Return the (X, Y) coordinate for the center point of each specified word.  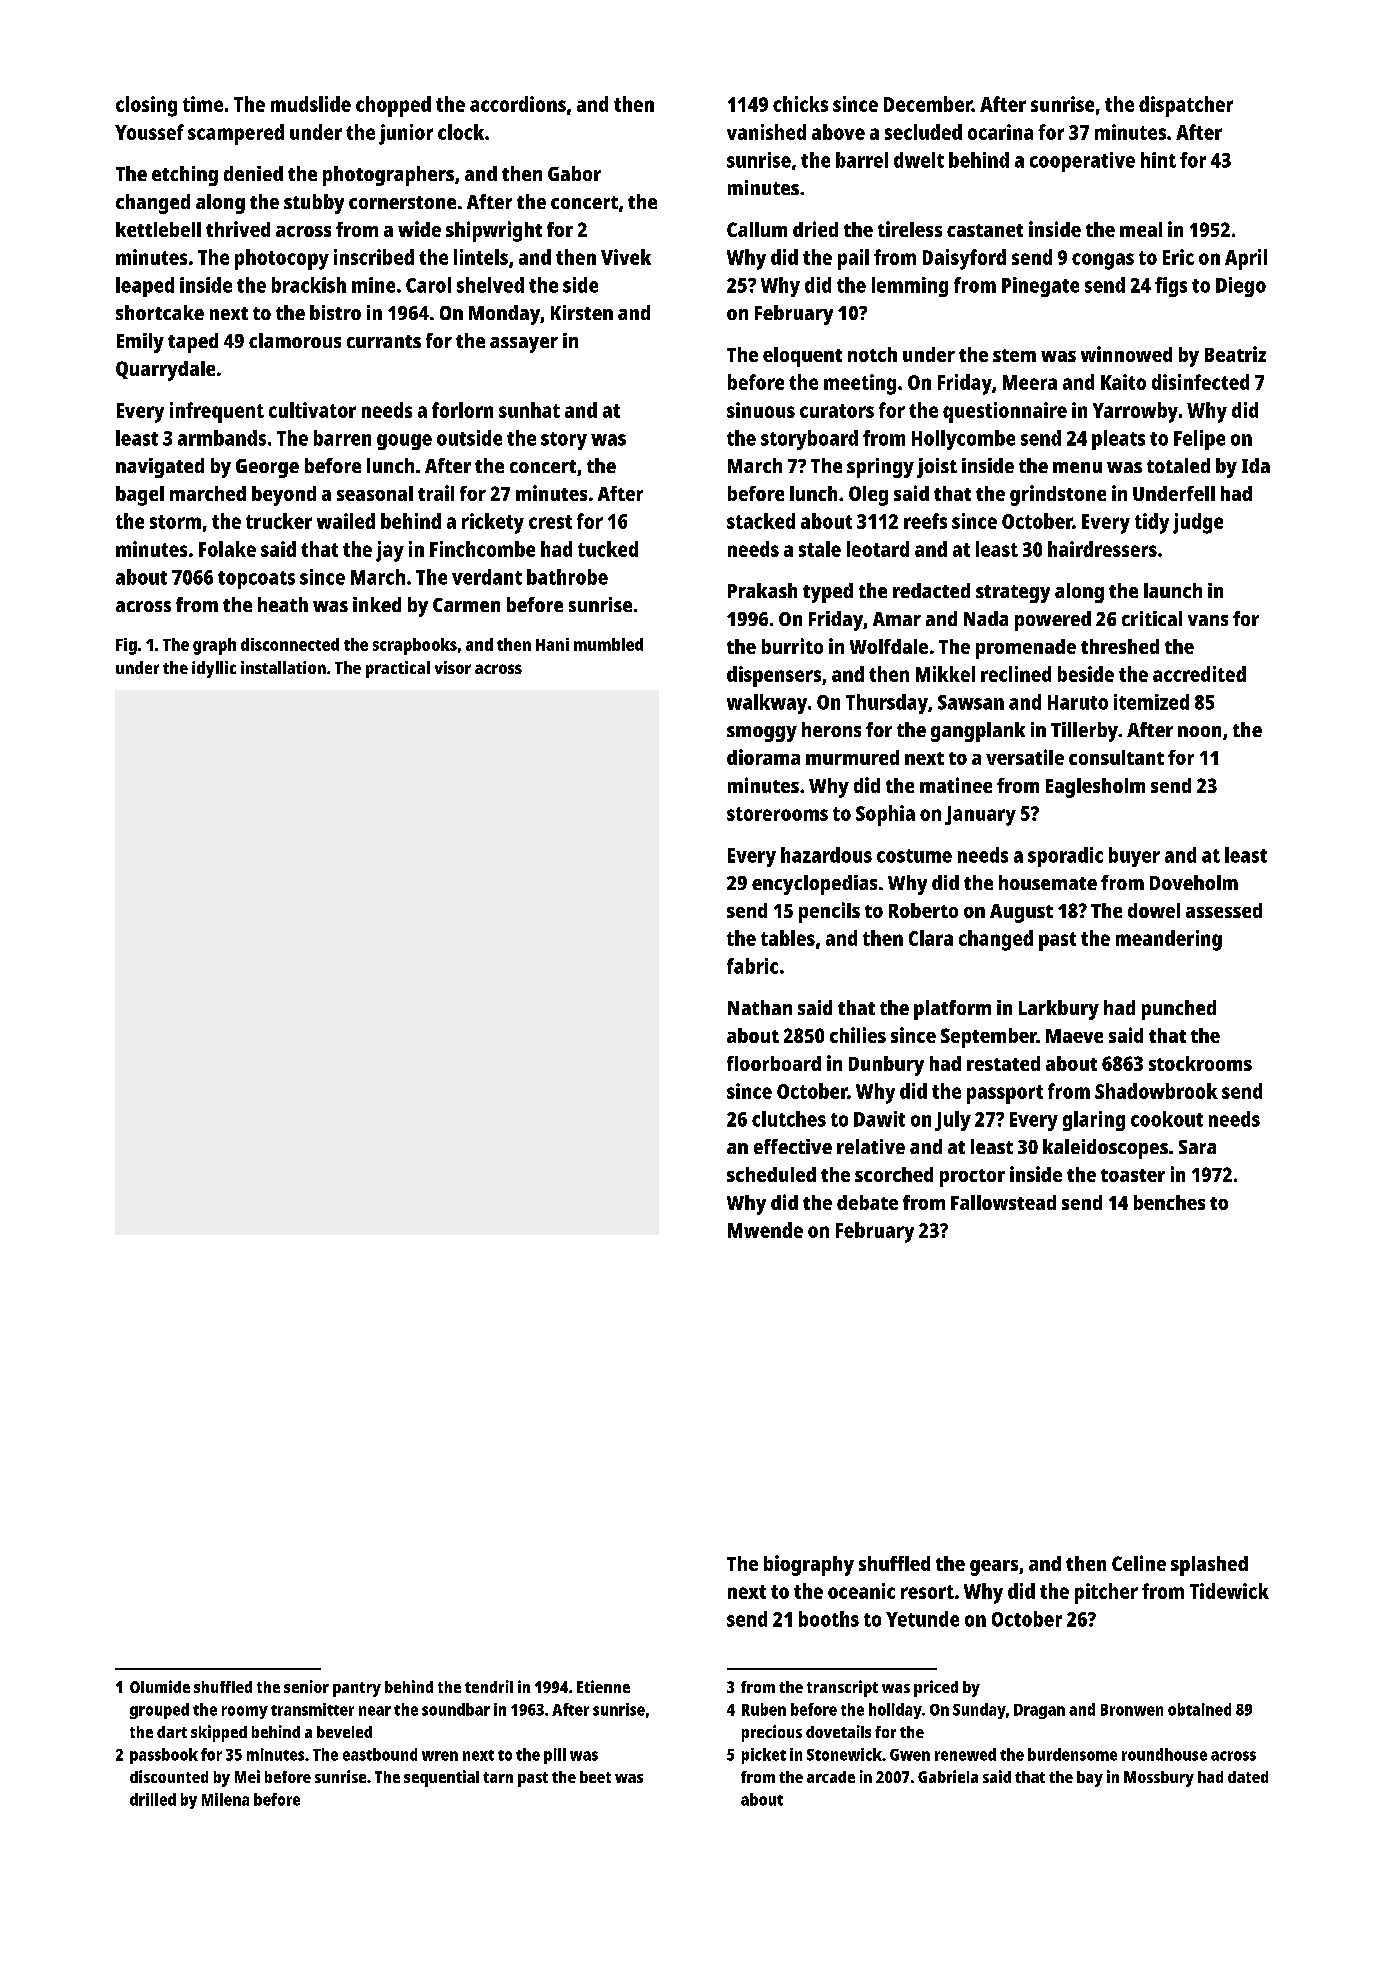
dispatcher (1186, 106)
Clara (931, 938)
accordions (518, 104)
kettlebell (158, 229)
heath (283, 604)
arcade (831, 1777)
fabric (752, 966)
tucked (608, 549)
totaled (1178, 465)
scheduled (771, 1174)
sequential (441, 1778)
